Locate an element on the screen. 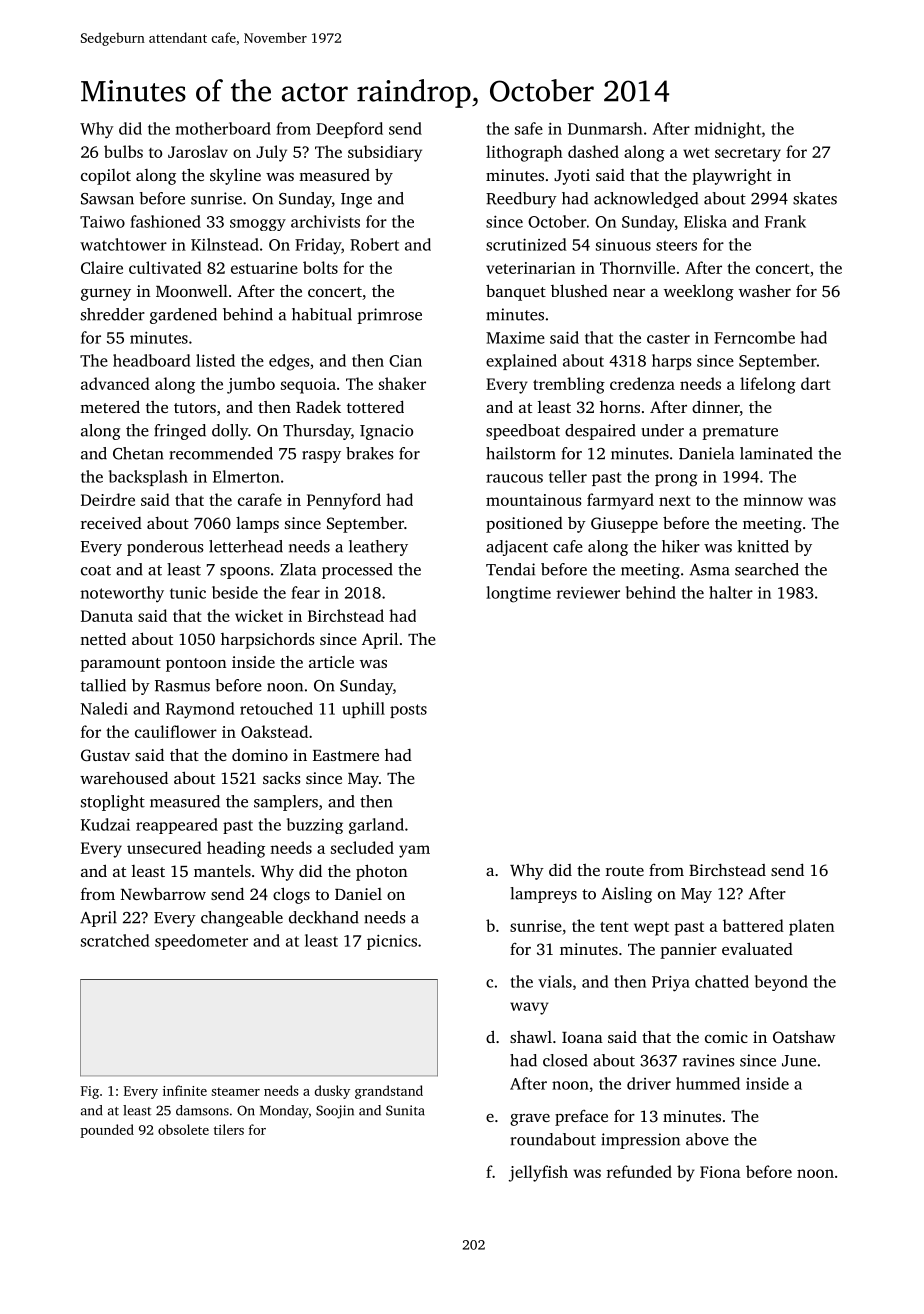 The image size is (924, 1314). Fiona is located at coordinates (720, 1172).
